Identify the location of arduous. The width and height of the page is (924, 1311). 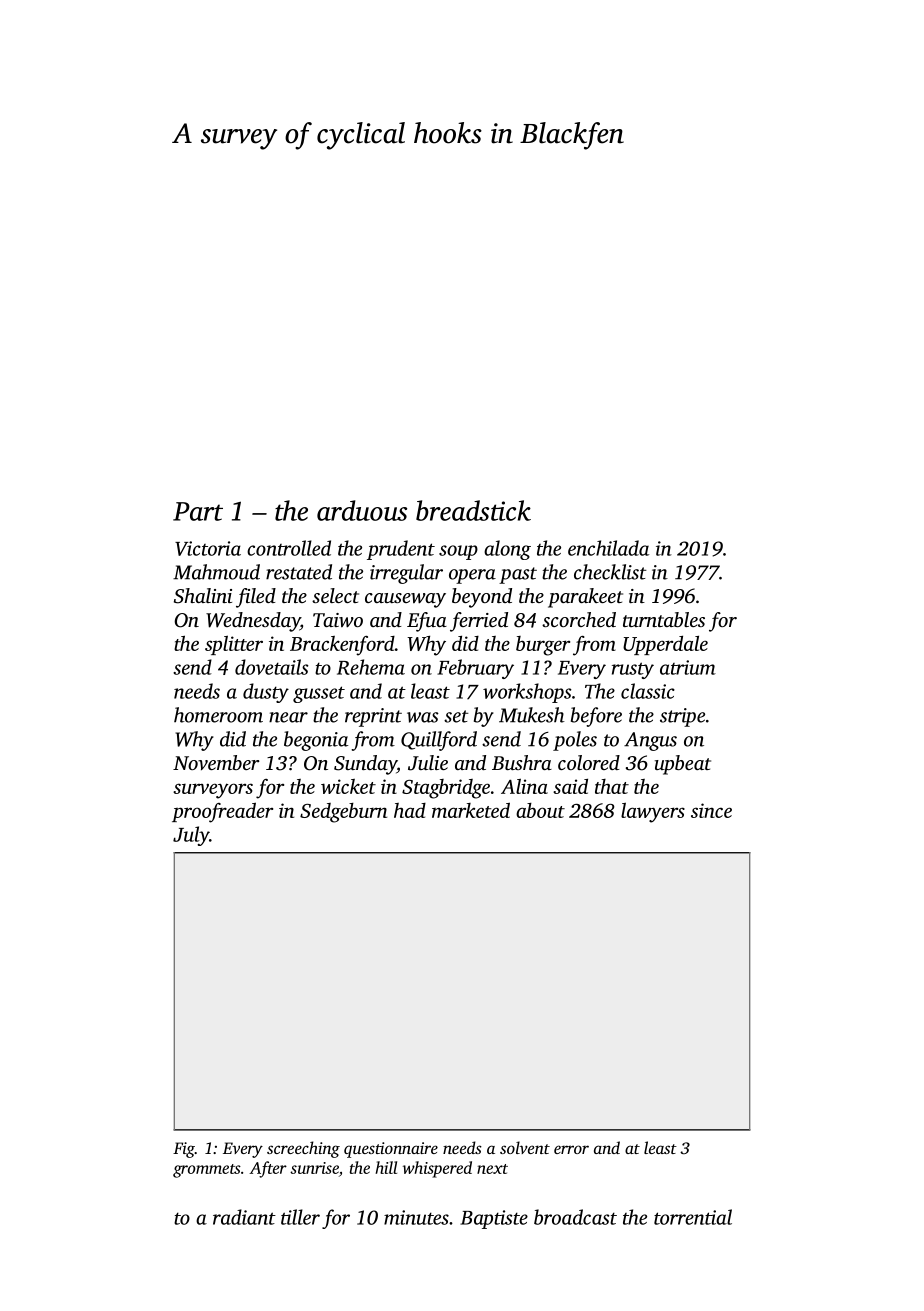
(362, 510).
